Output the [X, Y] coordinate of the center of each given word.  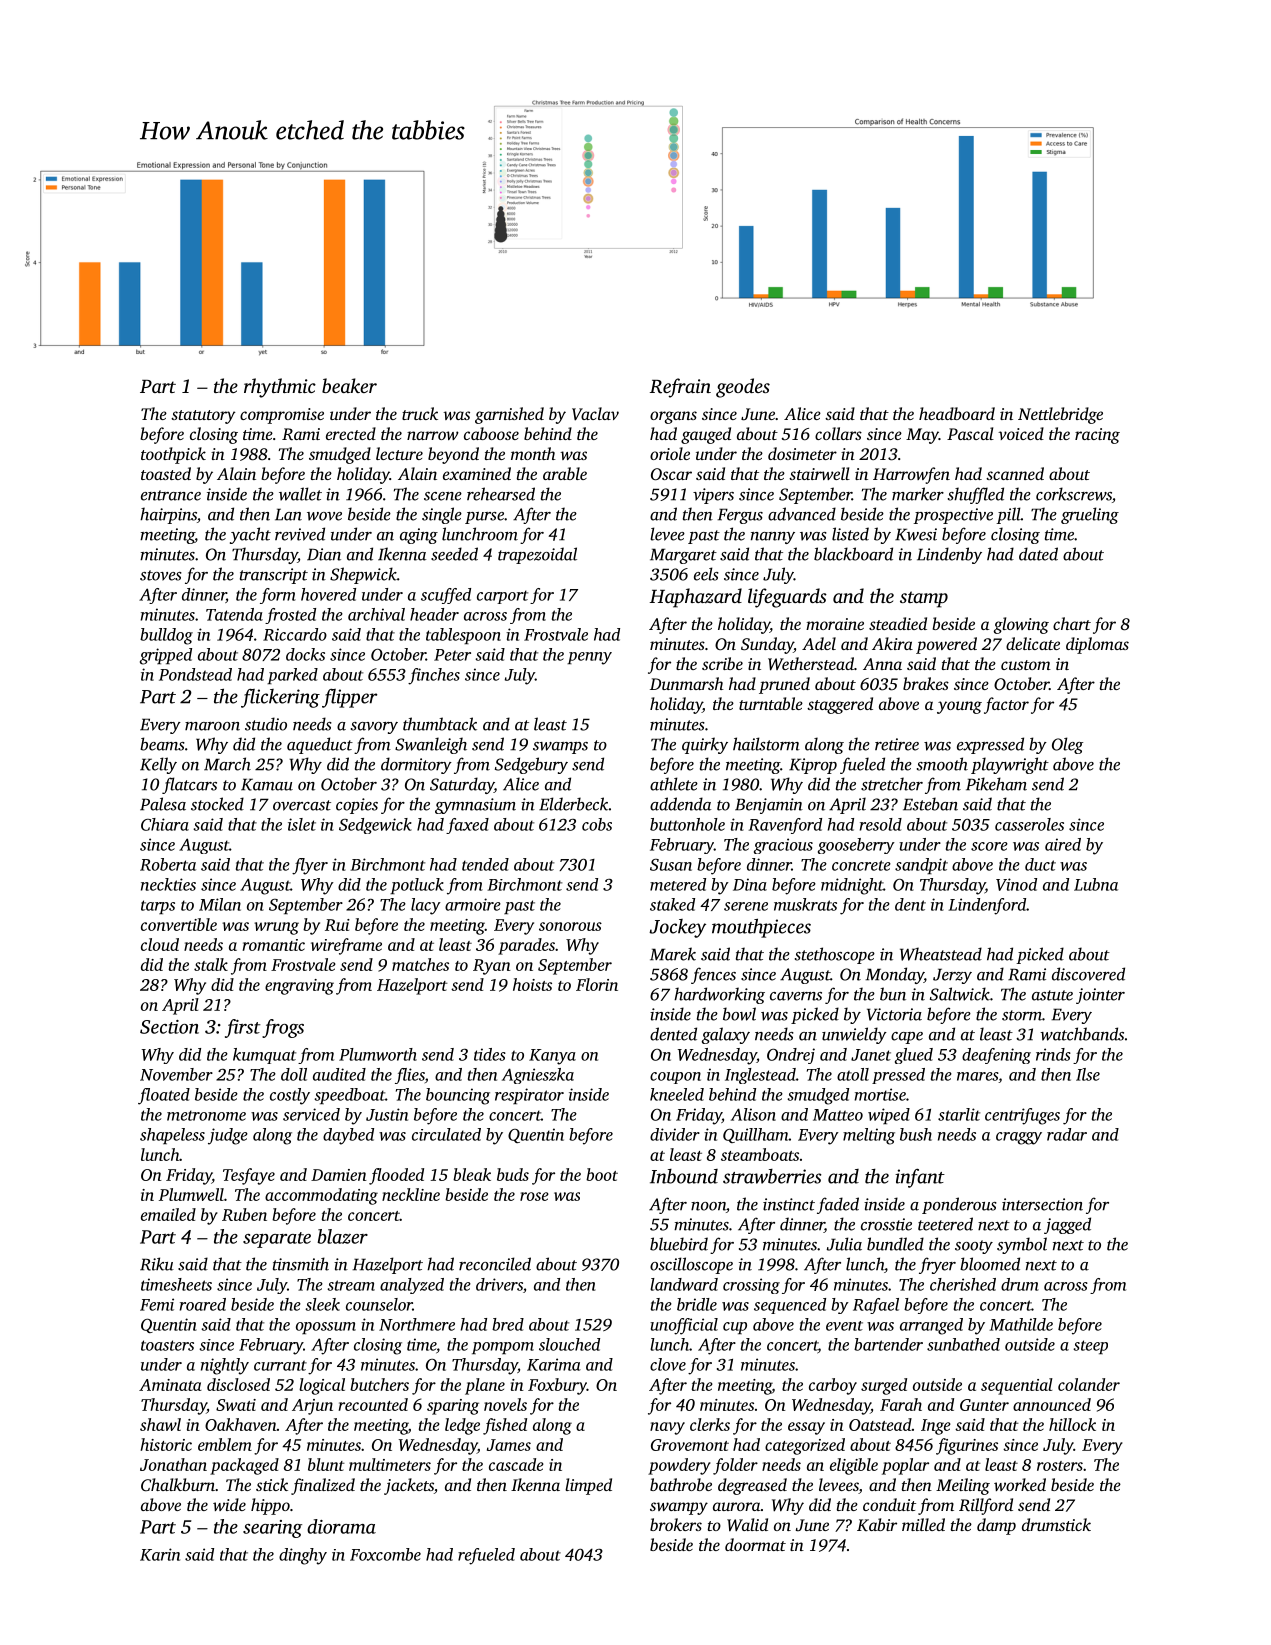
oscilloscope [691, 1265]
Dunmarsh [687, 683]
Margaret [683, 556]
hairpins [168, 515]
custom [1026, 665]
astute [1052, 995]
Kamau [267, 784]
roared [203, 1304]
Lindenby [949, 555]
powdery [679, 1466]
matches [420, 964]
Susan [671, 865]
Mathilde [1021, 1324]
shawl [160, 1424]
